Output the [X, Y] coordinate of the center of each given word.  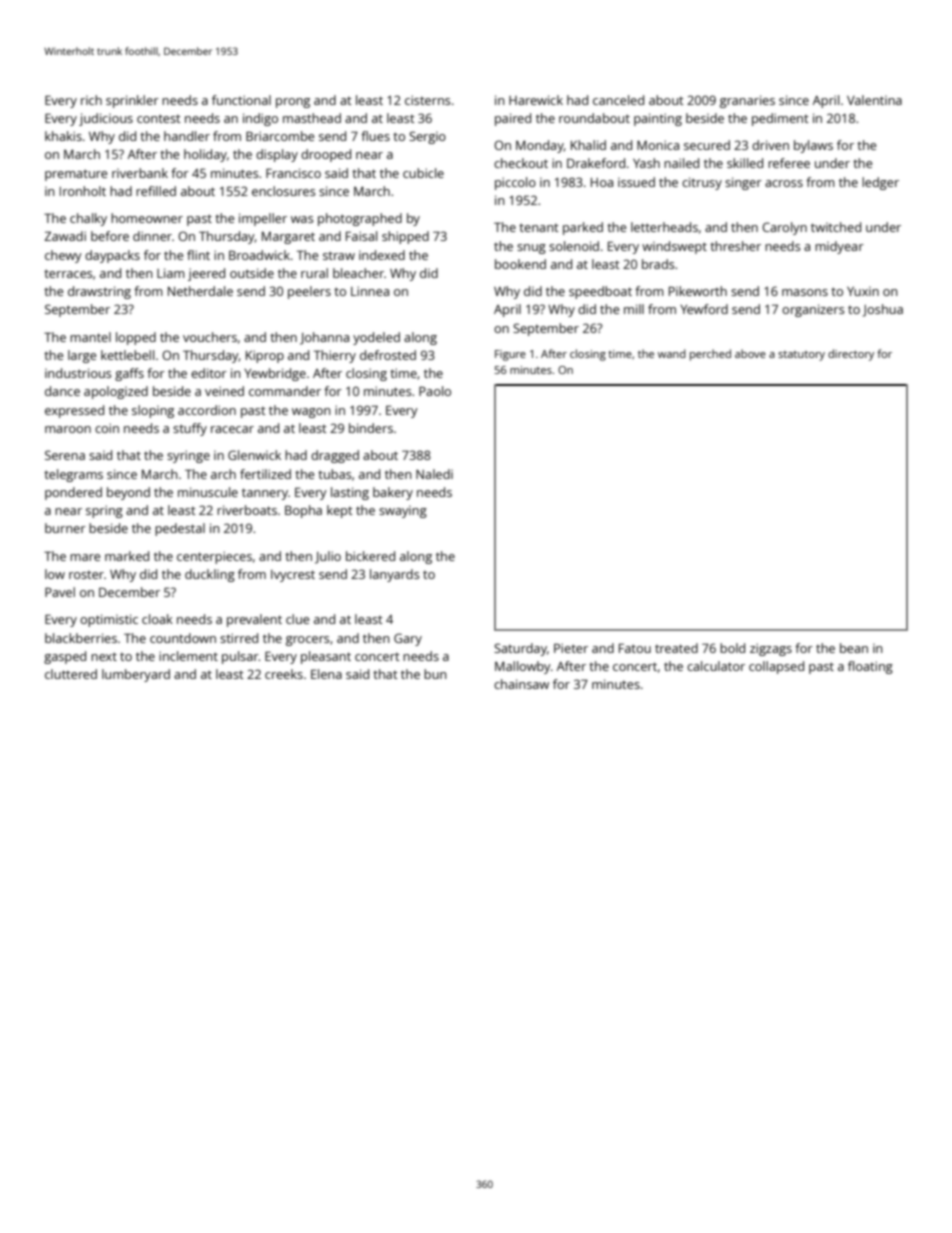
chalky [88, 219]
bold [732, 648]
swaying [403, 512]
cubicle [423, 173]
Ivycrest [293, 576]
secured [707, 145]
